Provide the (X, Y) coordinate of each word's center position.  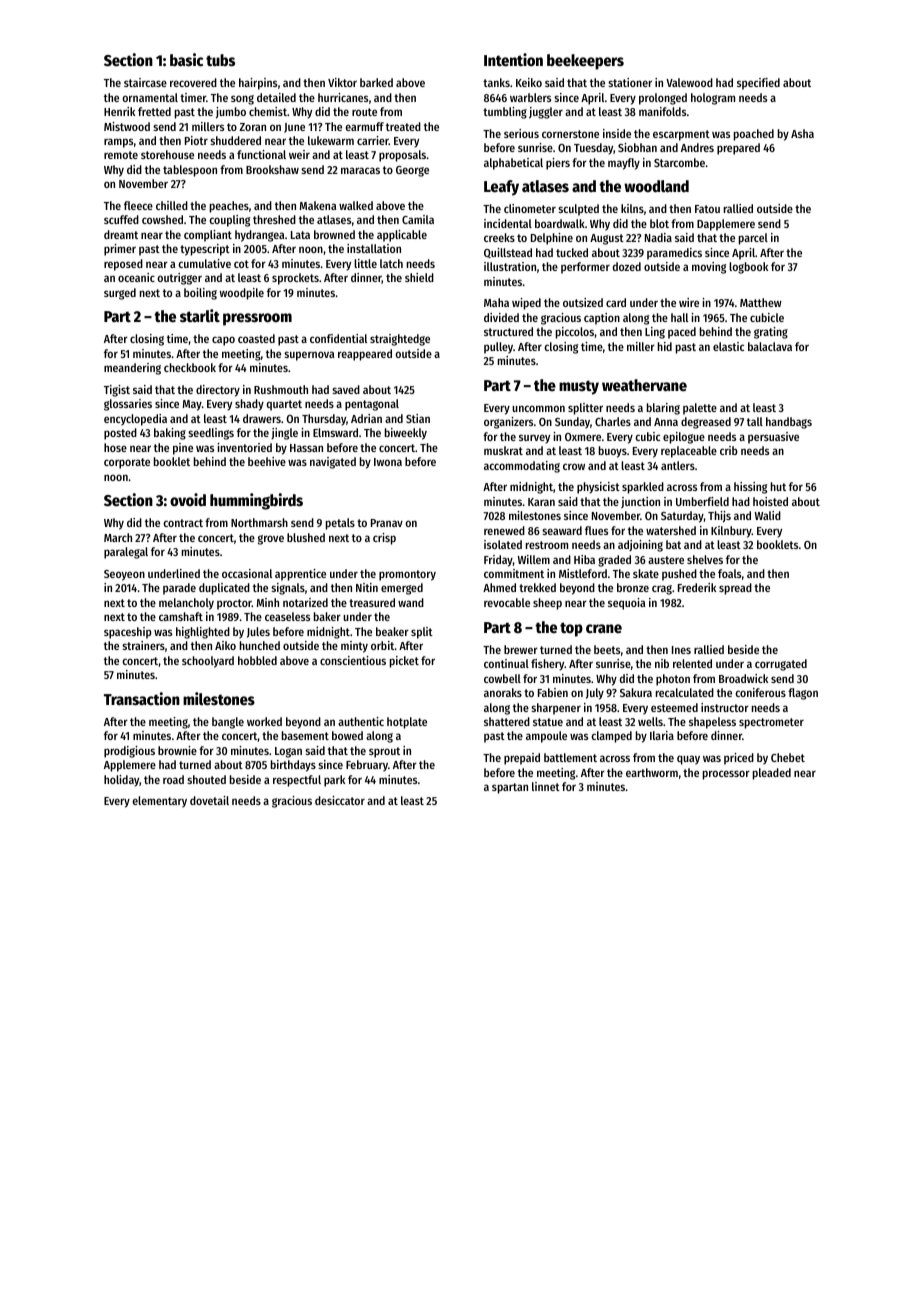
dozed (627, 266)
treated (403, 126)
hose (115, 447)
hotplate (407, 723)
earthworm (652, 772)
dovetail (209, 800)
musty (579, 387)
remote (121, 155)
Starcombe (679, 162)
